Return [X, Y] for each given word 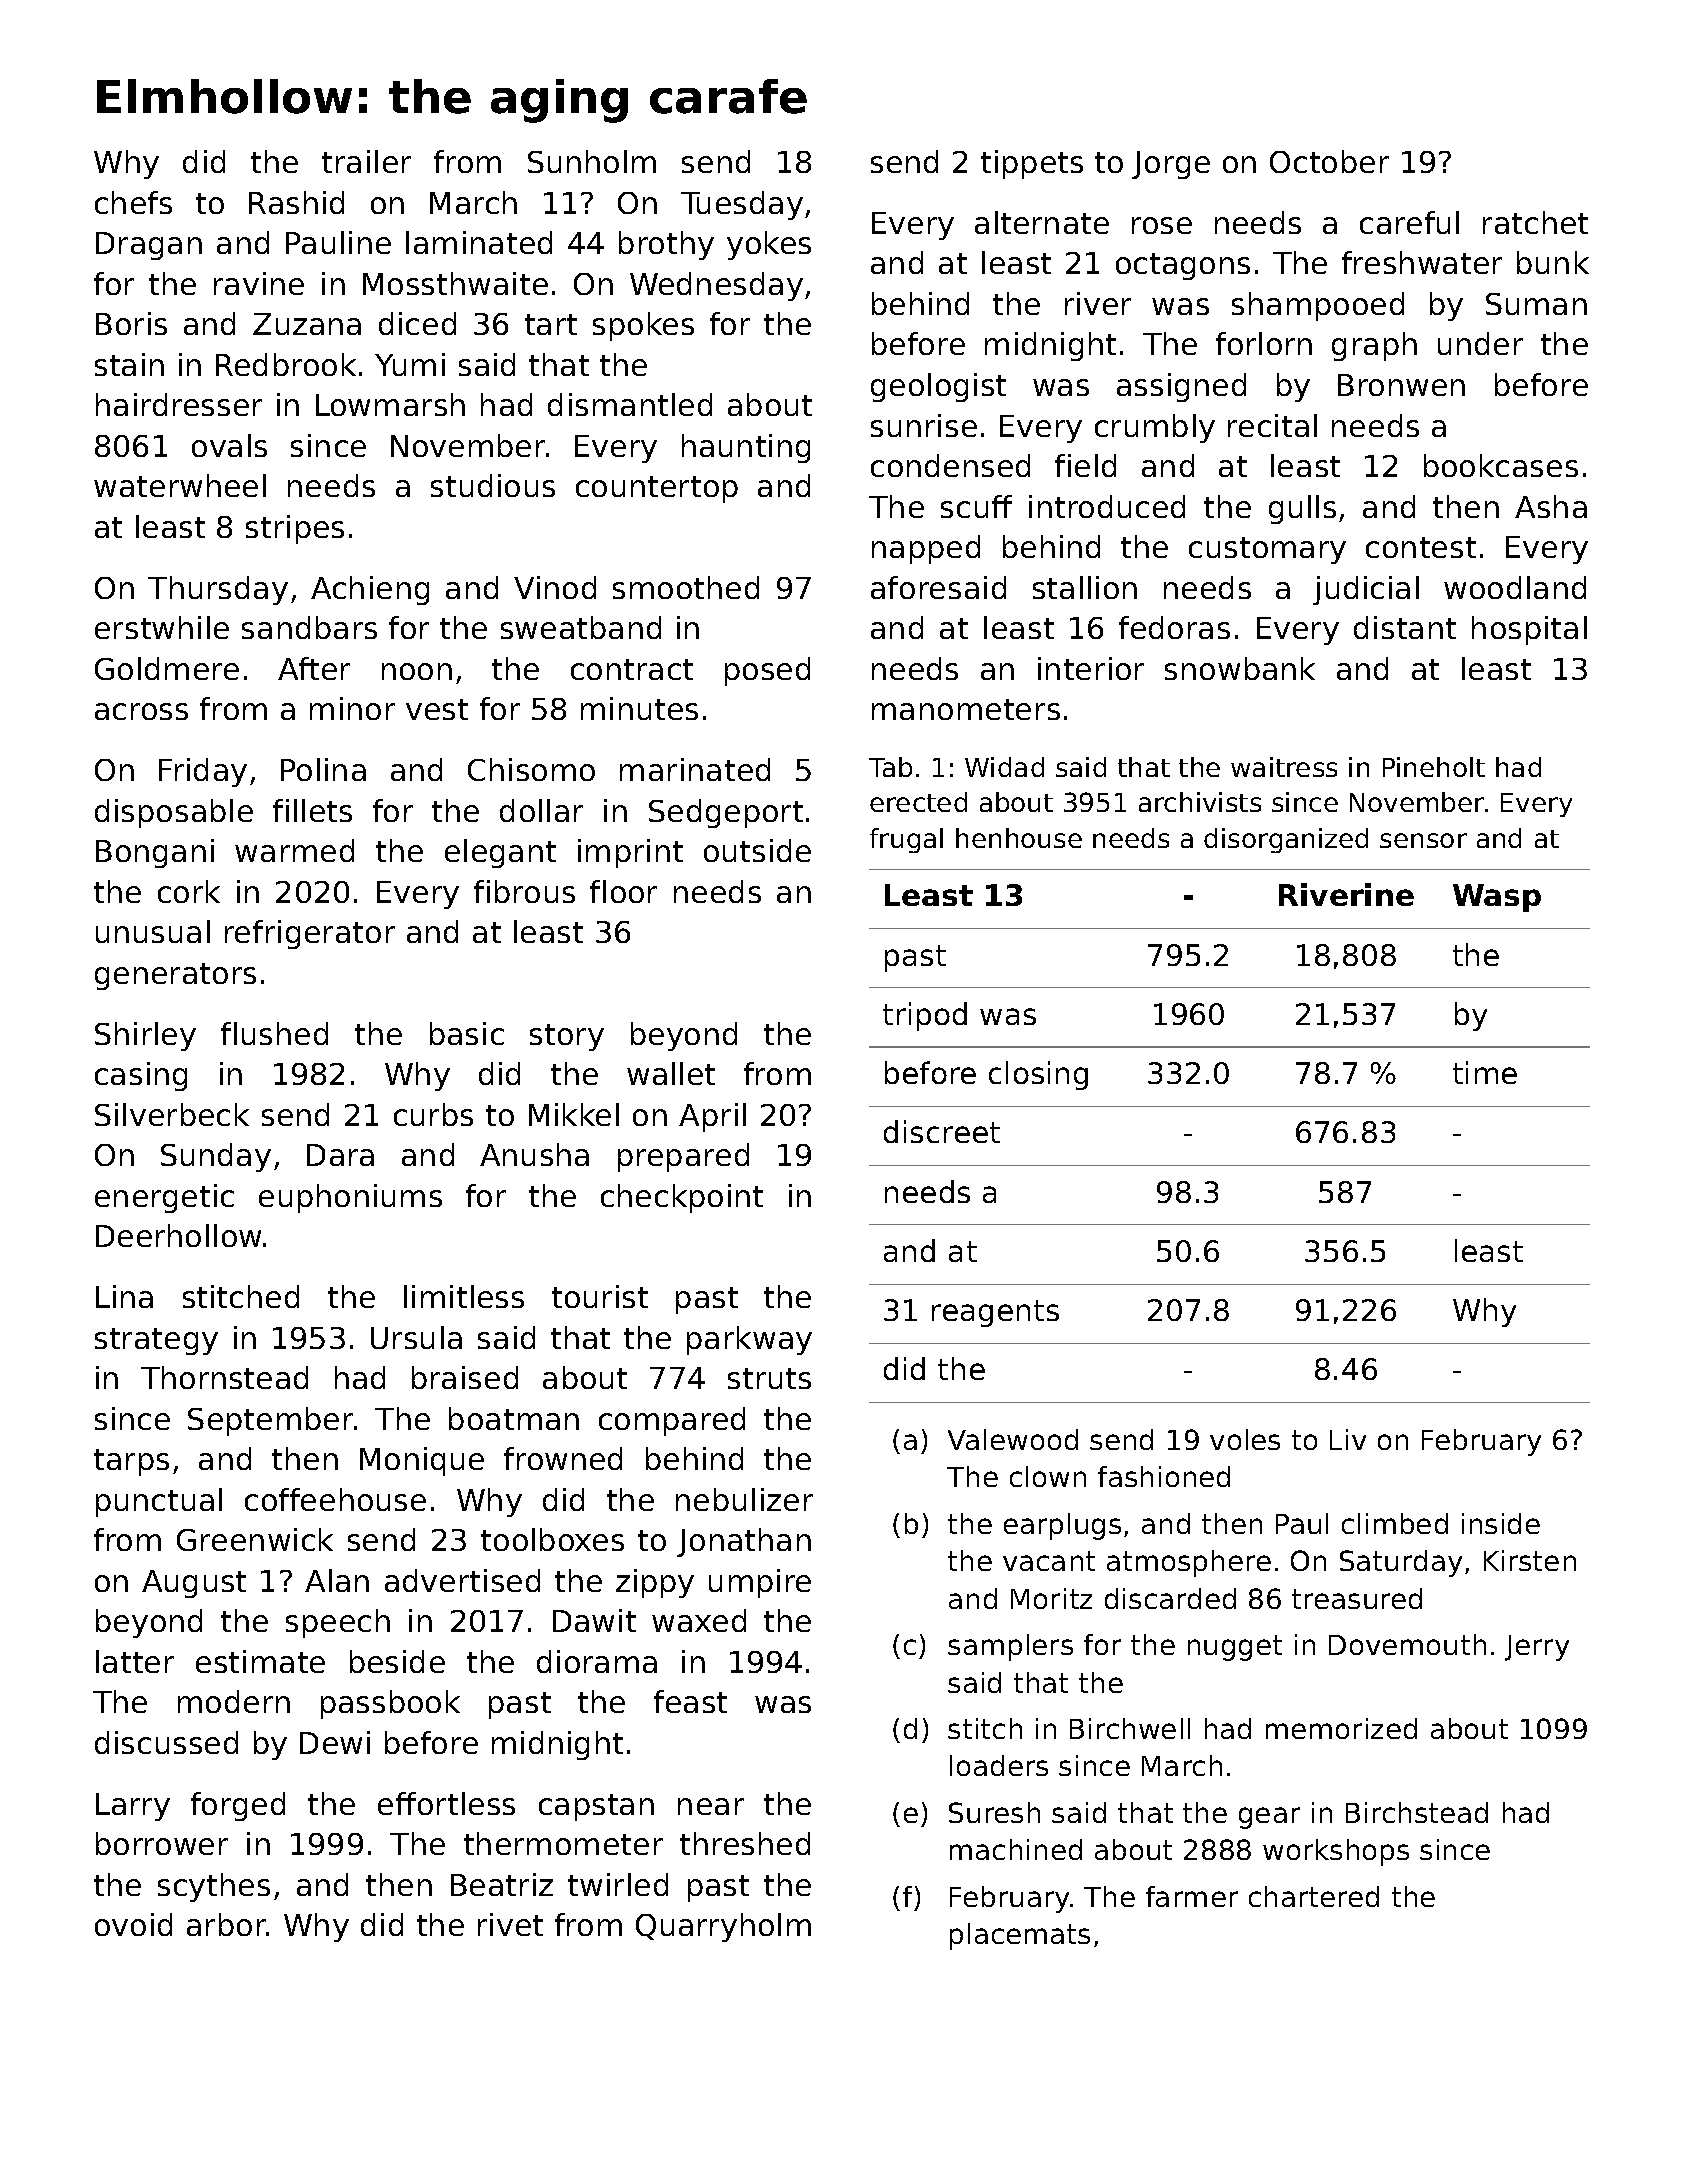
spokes [643, 326]
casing [141, 1076]
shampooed [1318, 306]
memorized [1341, 1728]
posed [767, 671]
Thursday [218, 590]
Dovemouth [1407, 1644]
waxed [699, 1620]
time [1485, 1072]
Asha [1551, 506]
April [712, 1117]
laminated [479, 242]
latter [135, 1661]
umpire [760, 1583]
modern [234, 1701]
